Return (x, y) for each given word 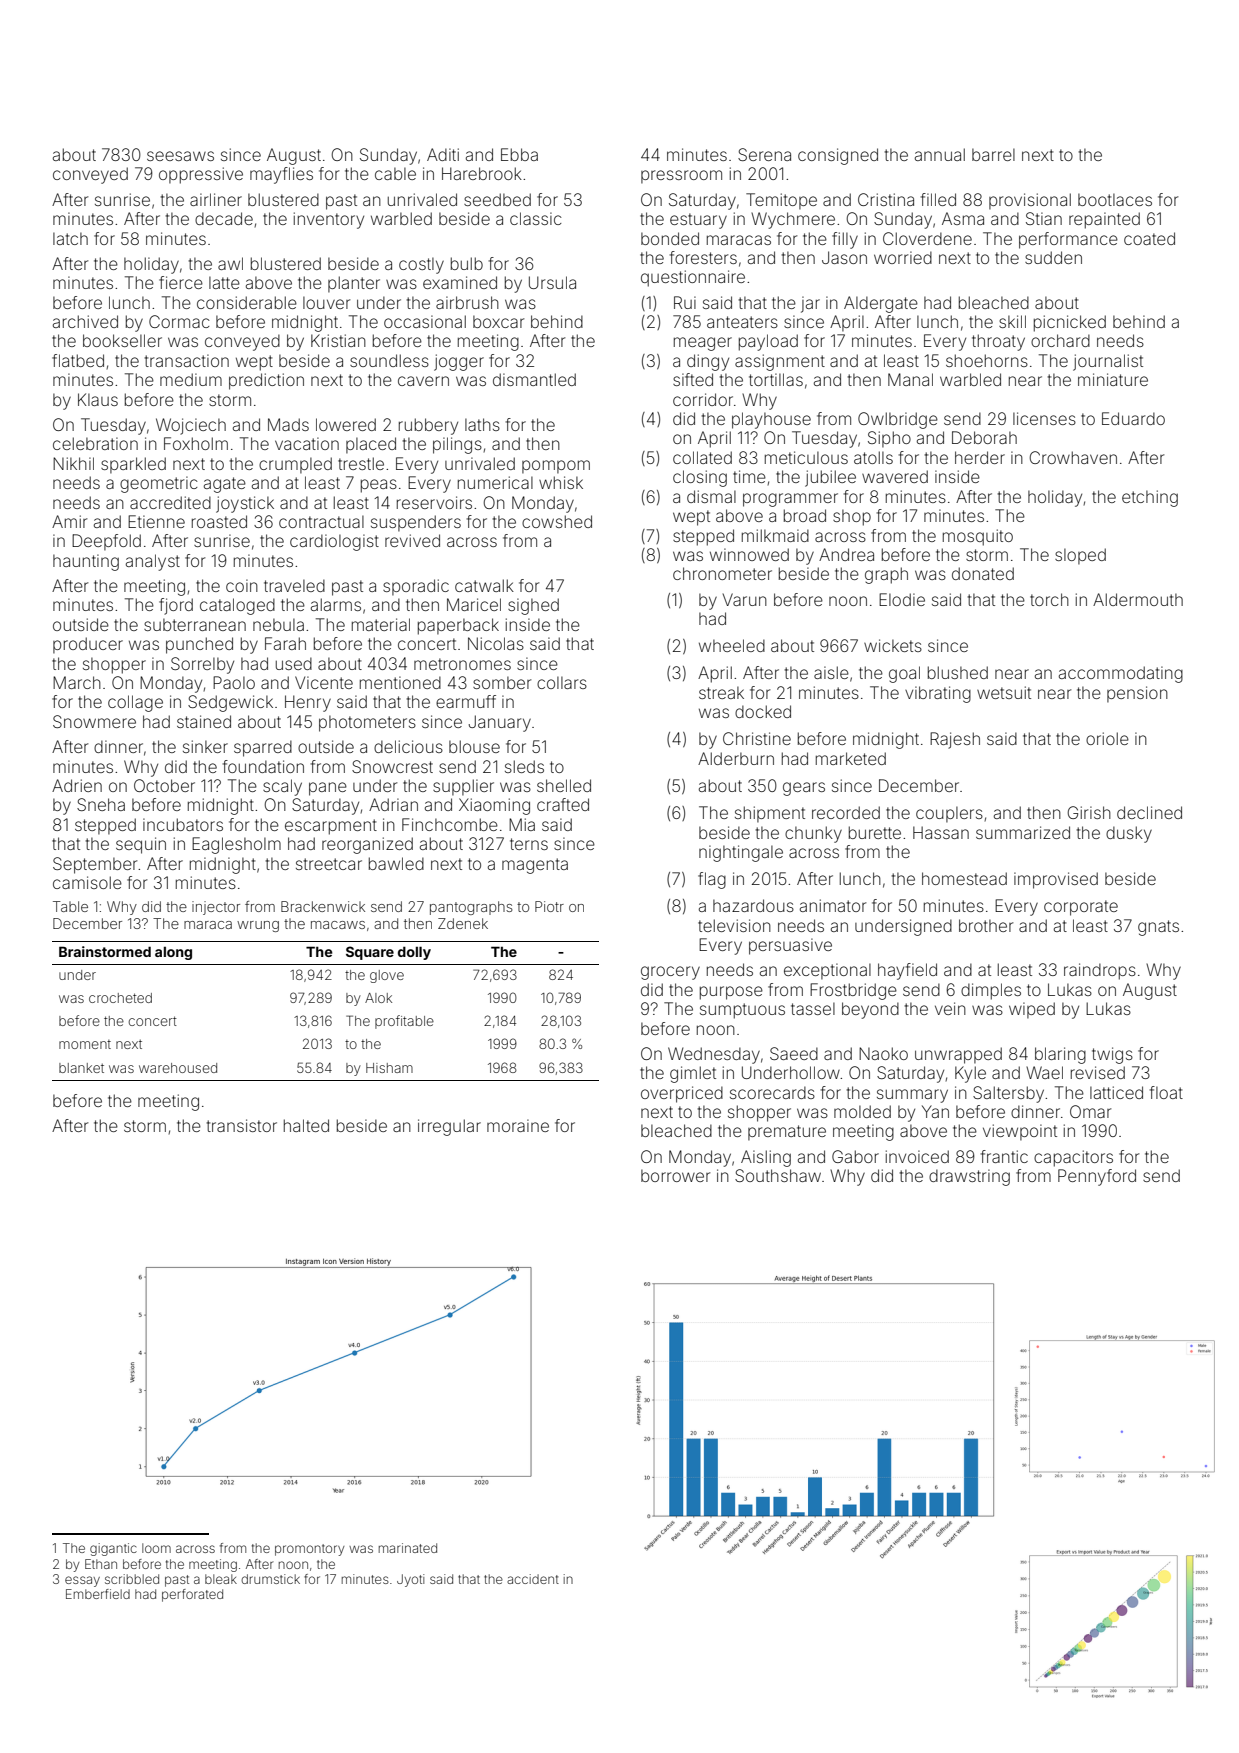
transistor (242, 1125)
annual (940, 154)
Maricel (474, 604)
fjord (176, 606)
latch (70, 239)
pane (328, 789)
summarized (1023, 832)
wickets (893, 645)
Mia (522, 824)
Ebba (519, 154)
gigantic (113, 1549)
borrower (675, 1176)
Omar (1090, 1111)
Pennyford (1097, 1177)
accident (533, 1579)
